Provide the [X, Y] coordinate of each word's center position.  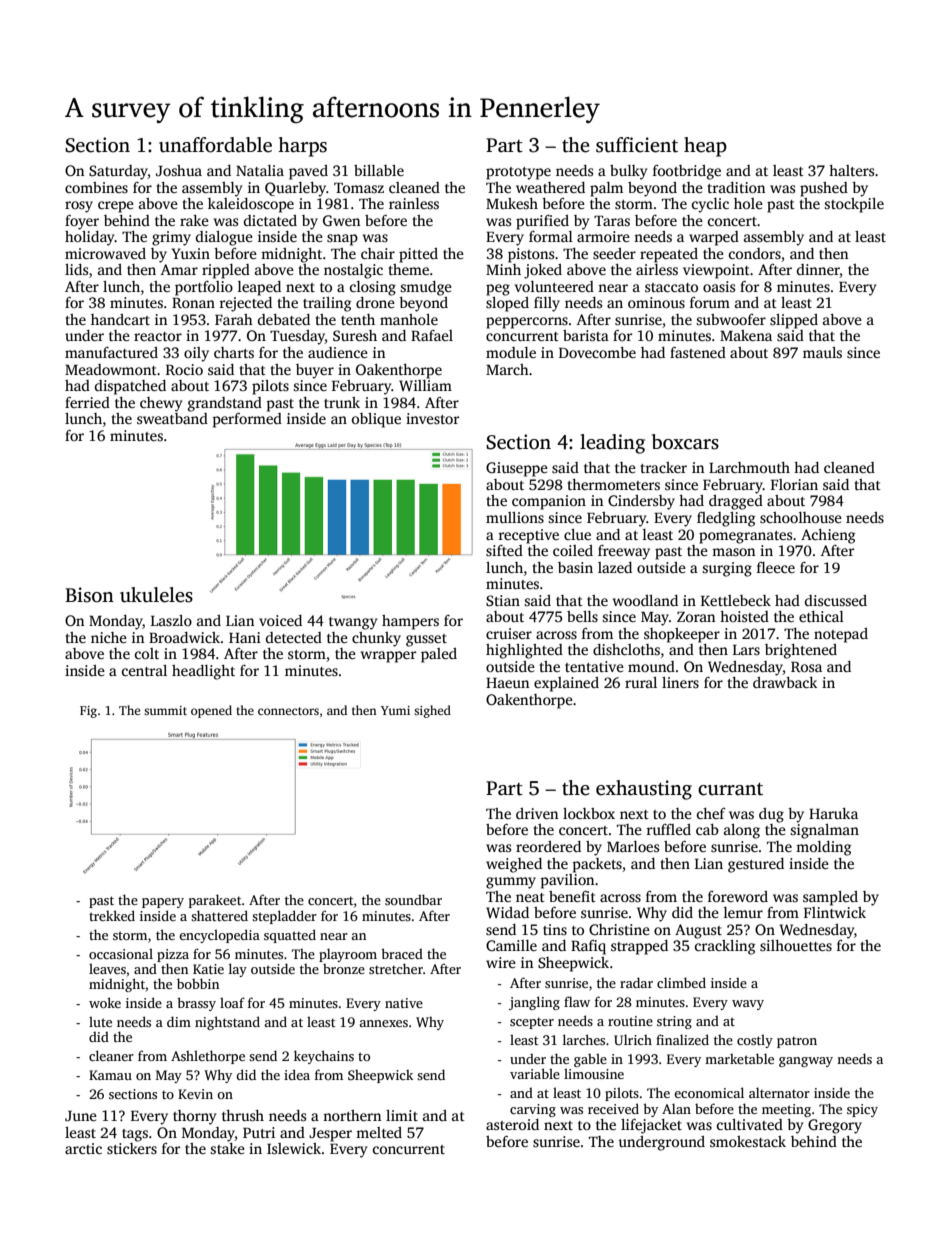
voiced [280, 620]
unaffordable [215, 145]
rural [641, 682]
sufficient [637, 145]
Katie [208, 969]
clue [577, 534]
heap [705, 147]
